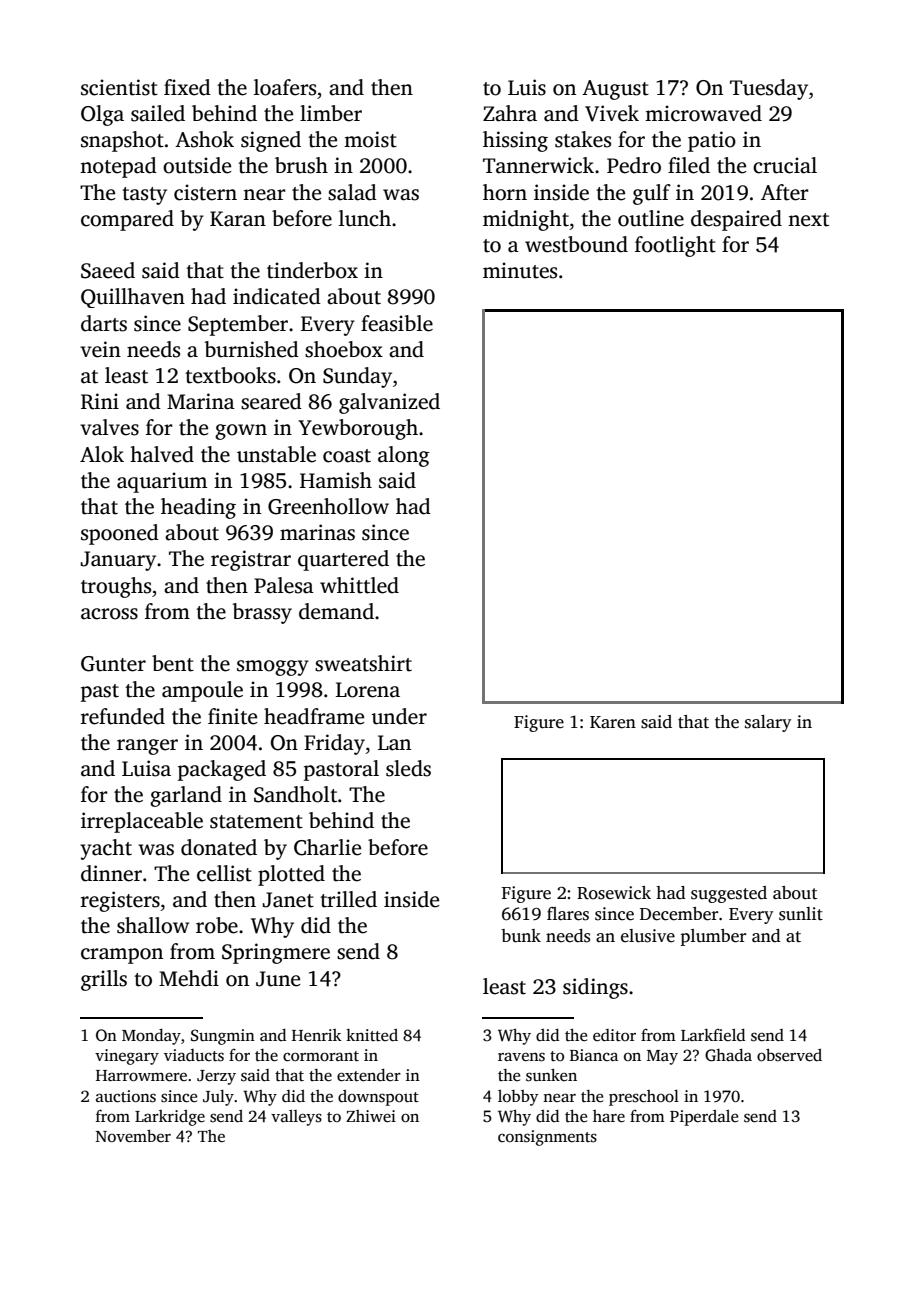  What do you see at coordinates (768, 723) in the screenshot?
I see `salary` at bounding box center [768, 723].
